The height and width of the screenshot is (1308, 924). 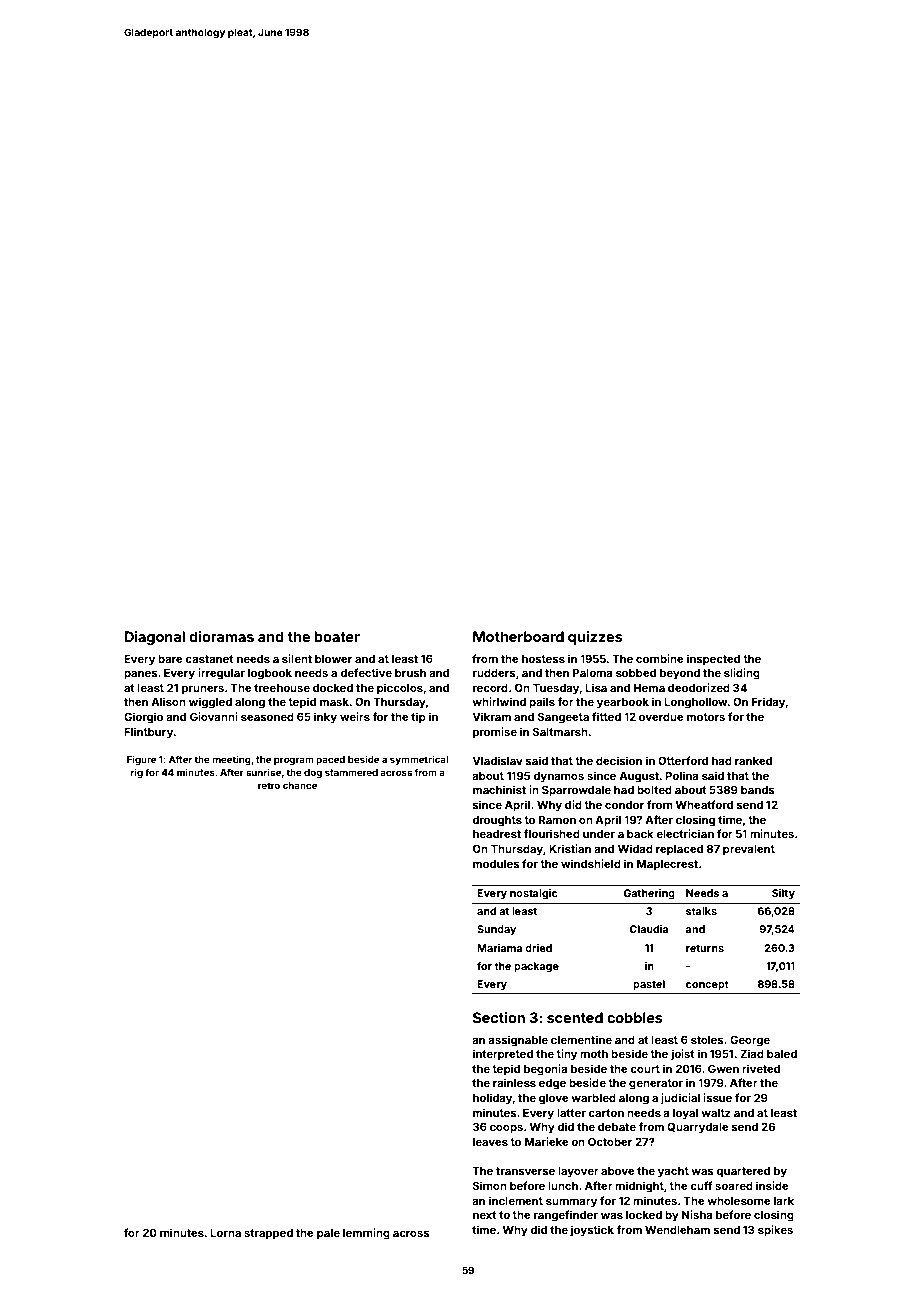 What do you see at coordinates (606, 716) in the screenshot?
I see `fitted` at bounding box center [606, 716].
